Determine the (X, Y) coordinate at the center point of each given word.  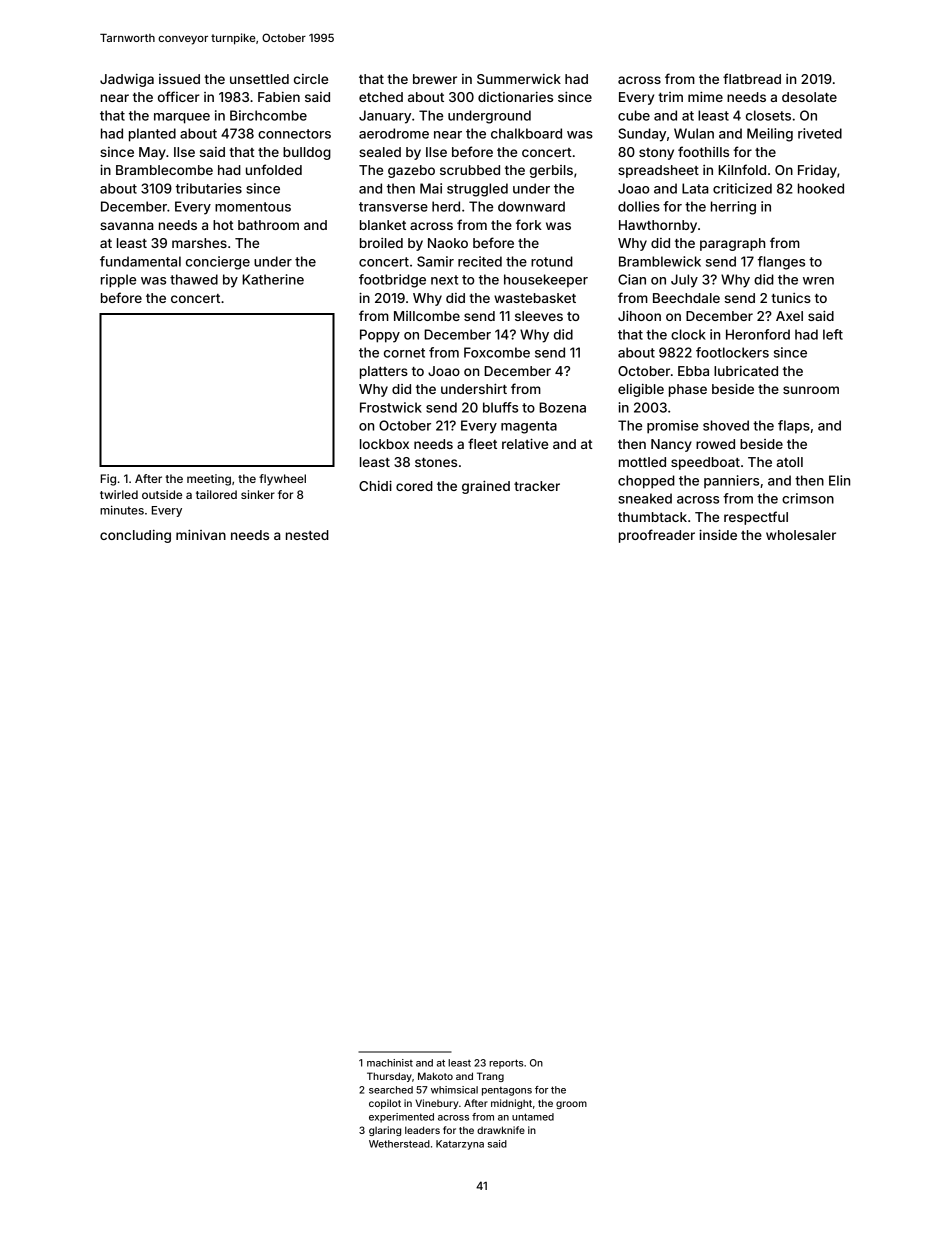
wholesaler (801, 535)
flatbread (752, 78)
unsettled (259, 79)
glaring (385, 1131)
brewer (435, 79)
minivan (201, 534)
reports (506, 1064)
